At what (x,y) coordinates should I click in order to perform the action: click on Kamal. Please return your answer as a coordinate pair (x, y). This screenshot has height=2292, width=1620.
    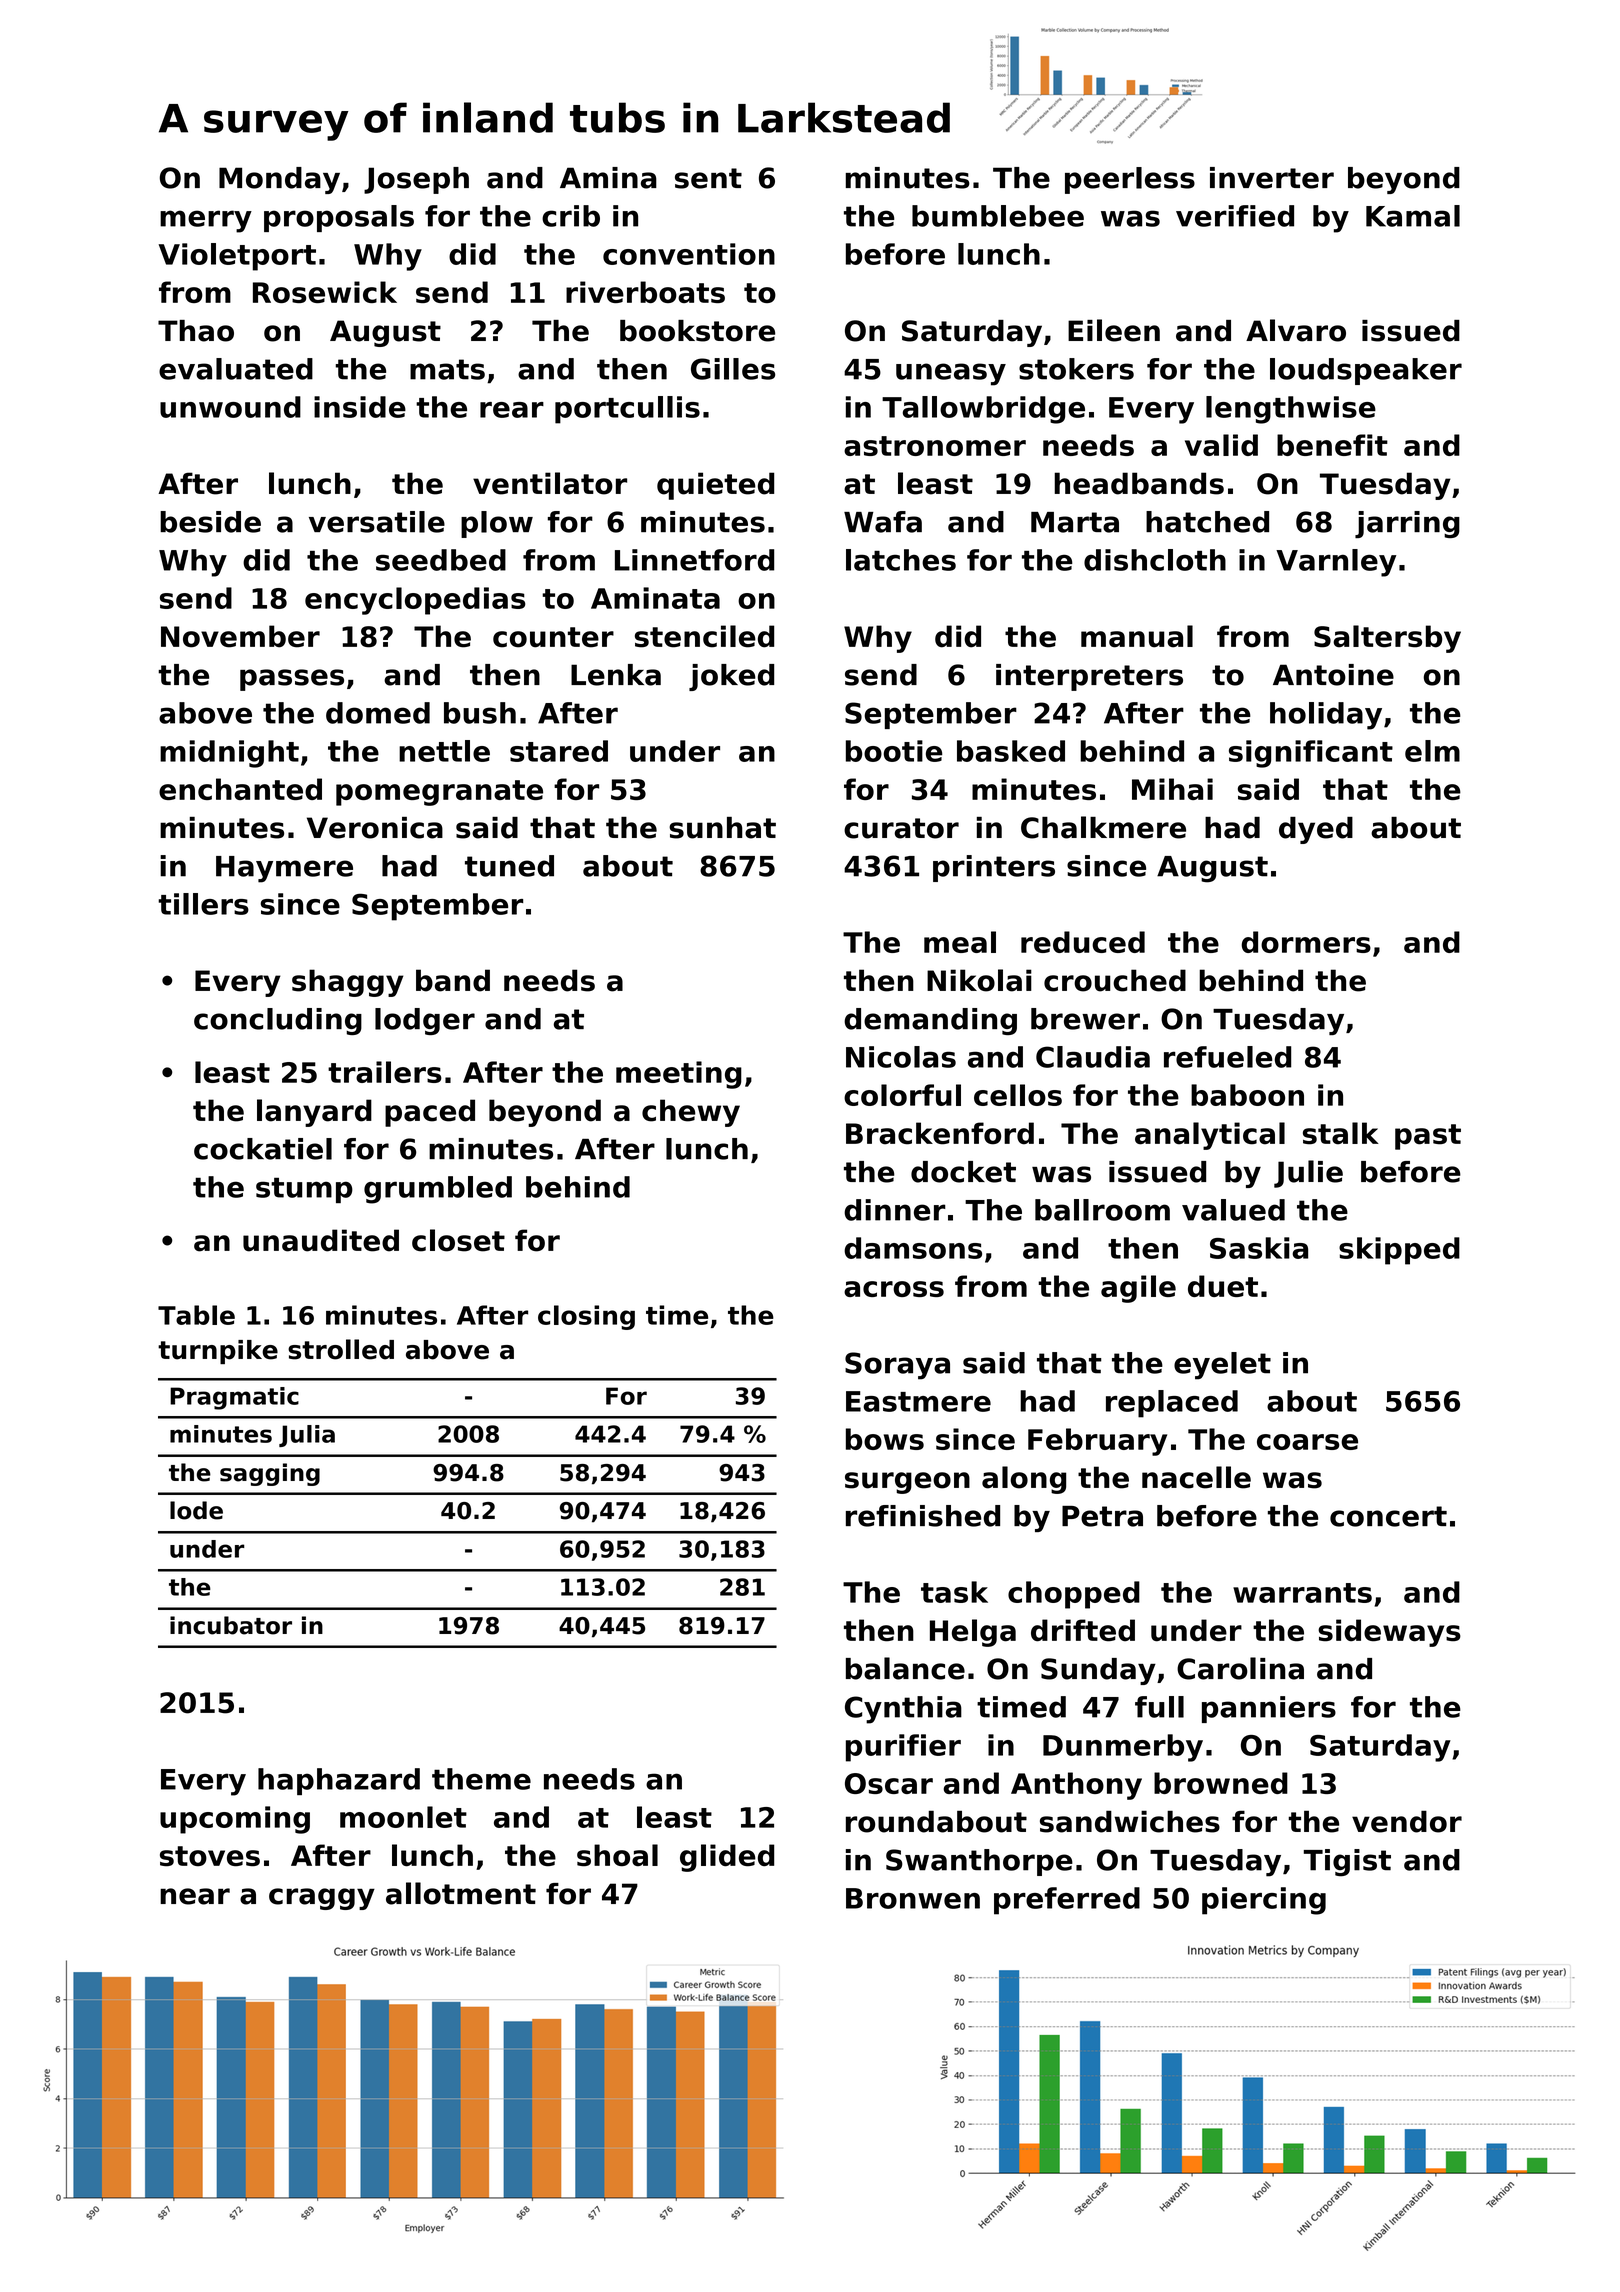
    Looking at the image, I should click on (1413, 216).
